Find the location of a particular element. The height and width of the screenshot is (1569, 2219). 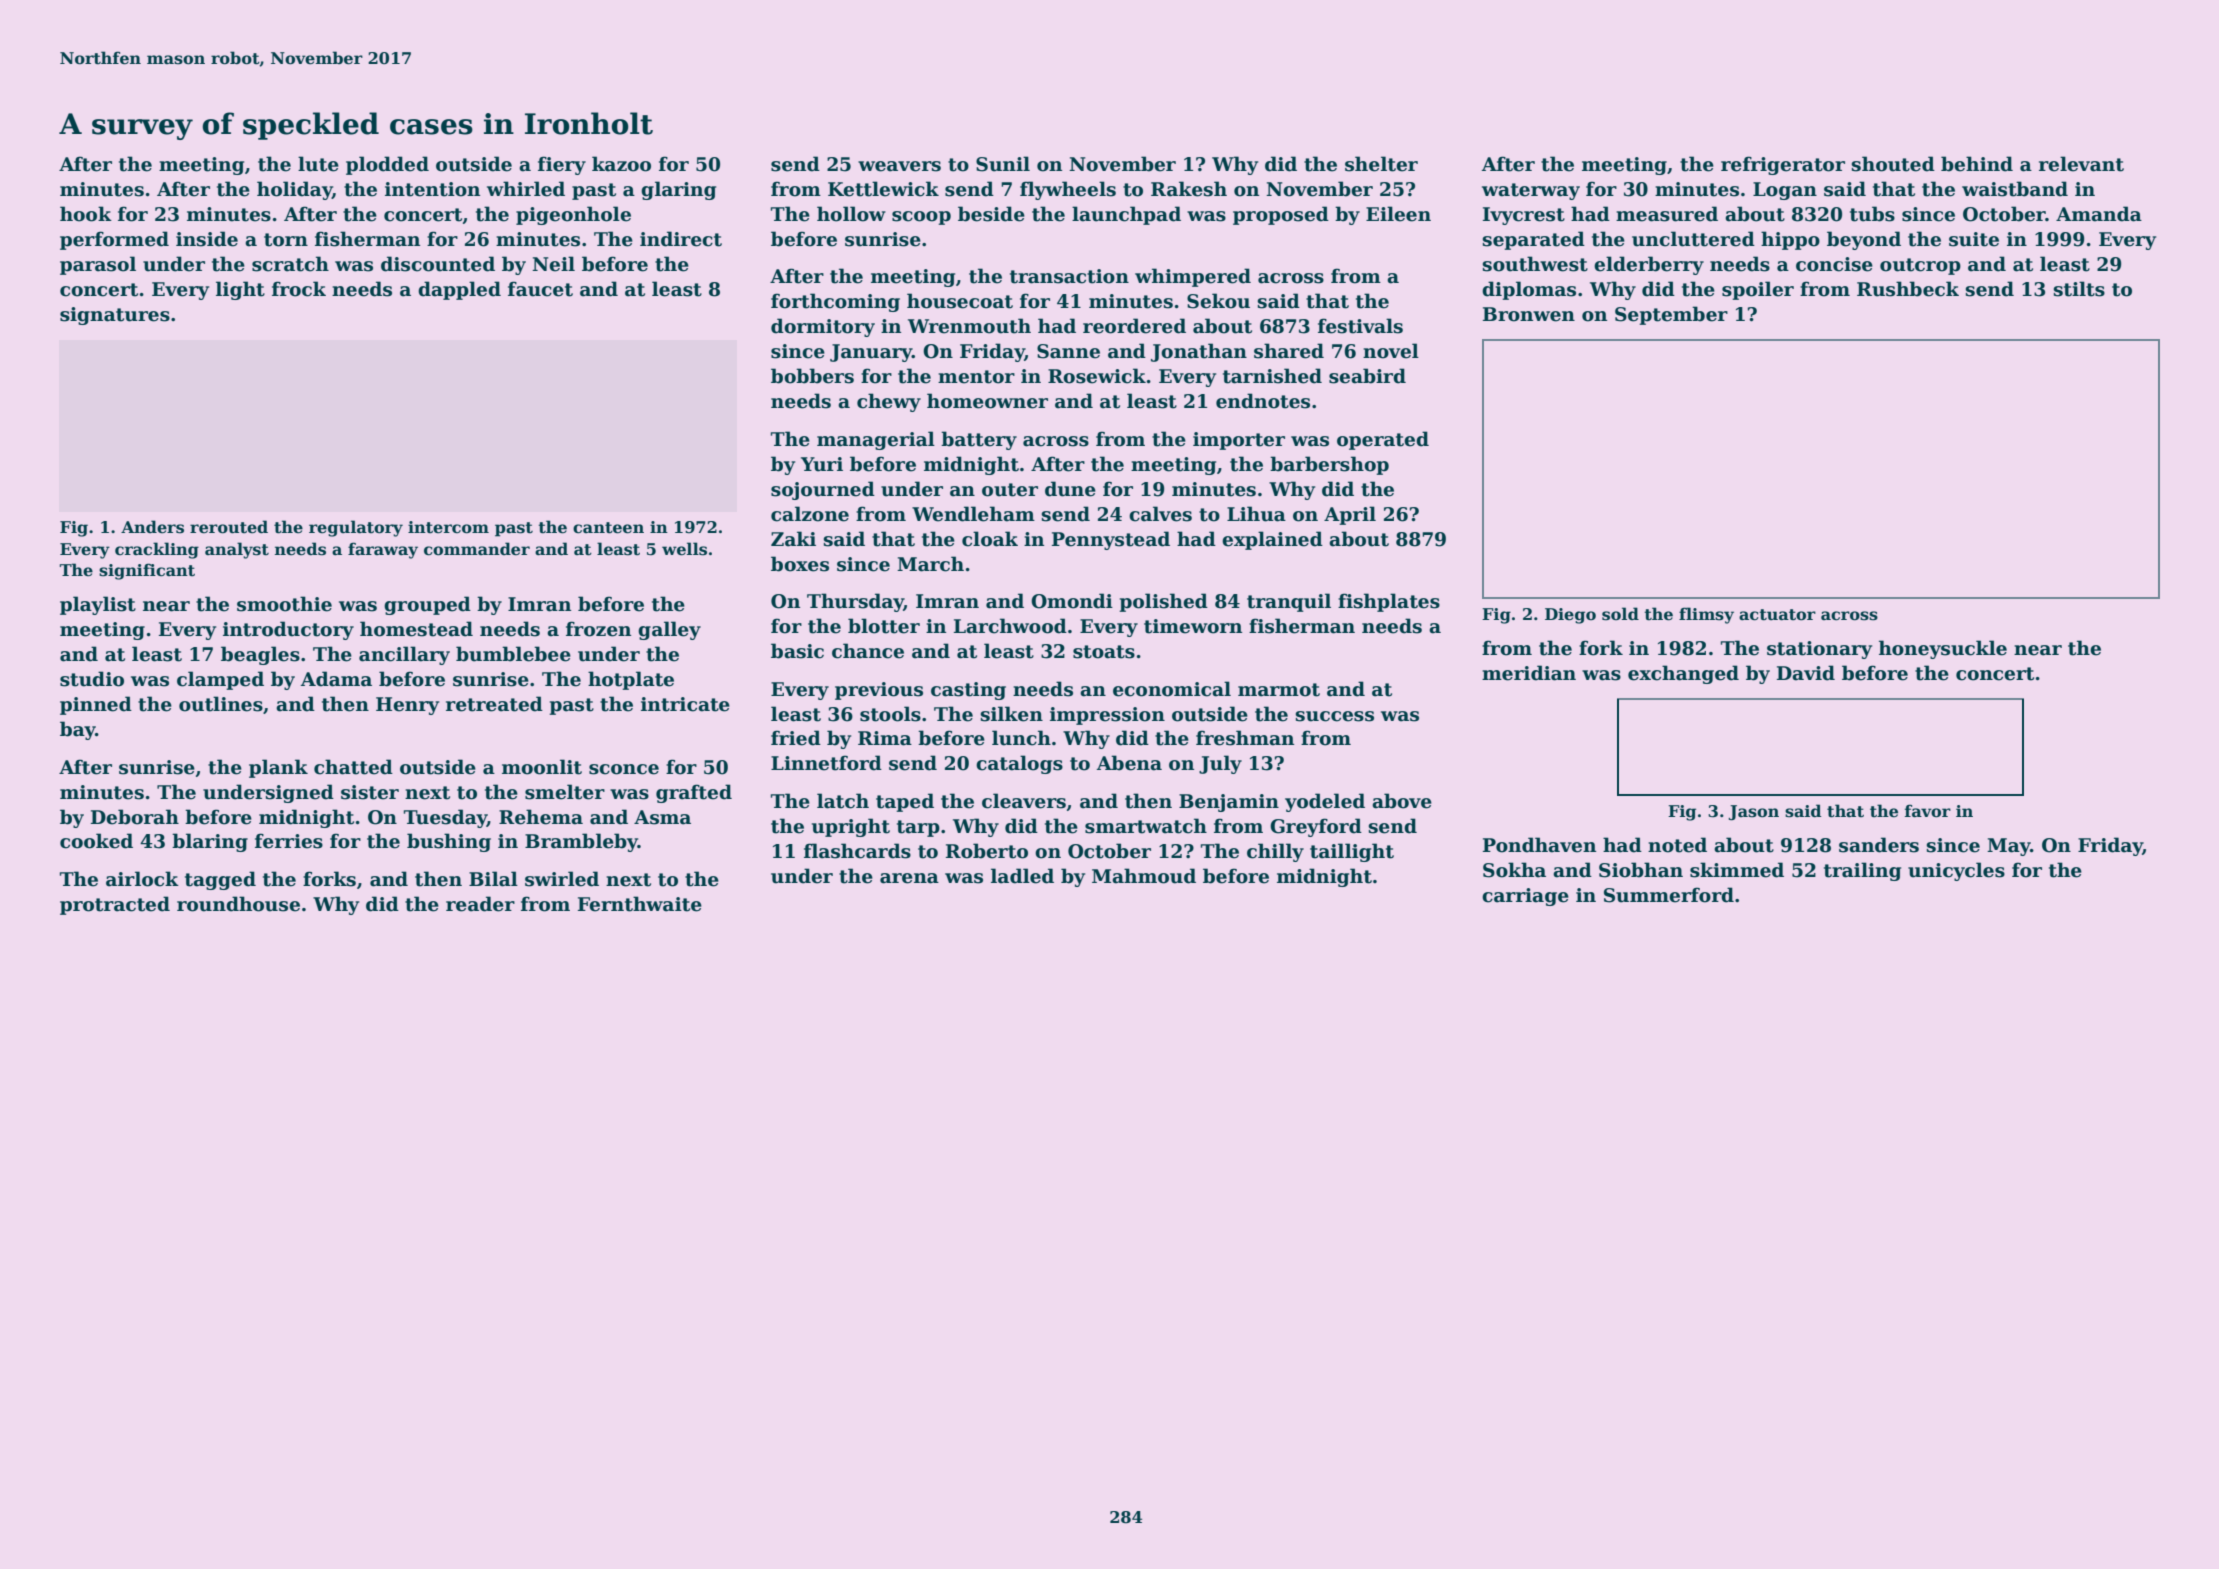

Rushbeck is located at coordinates (1908, 289).
